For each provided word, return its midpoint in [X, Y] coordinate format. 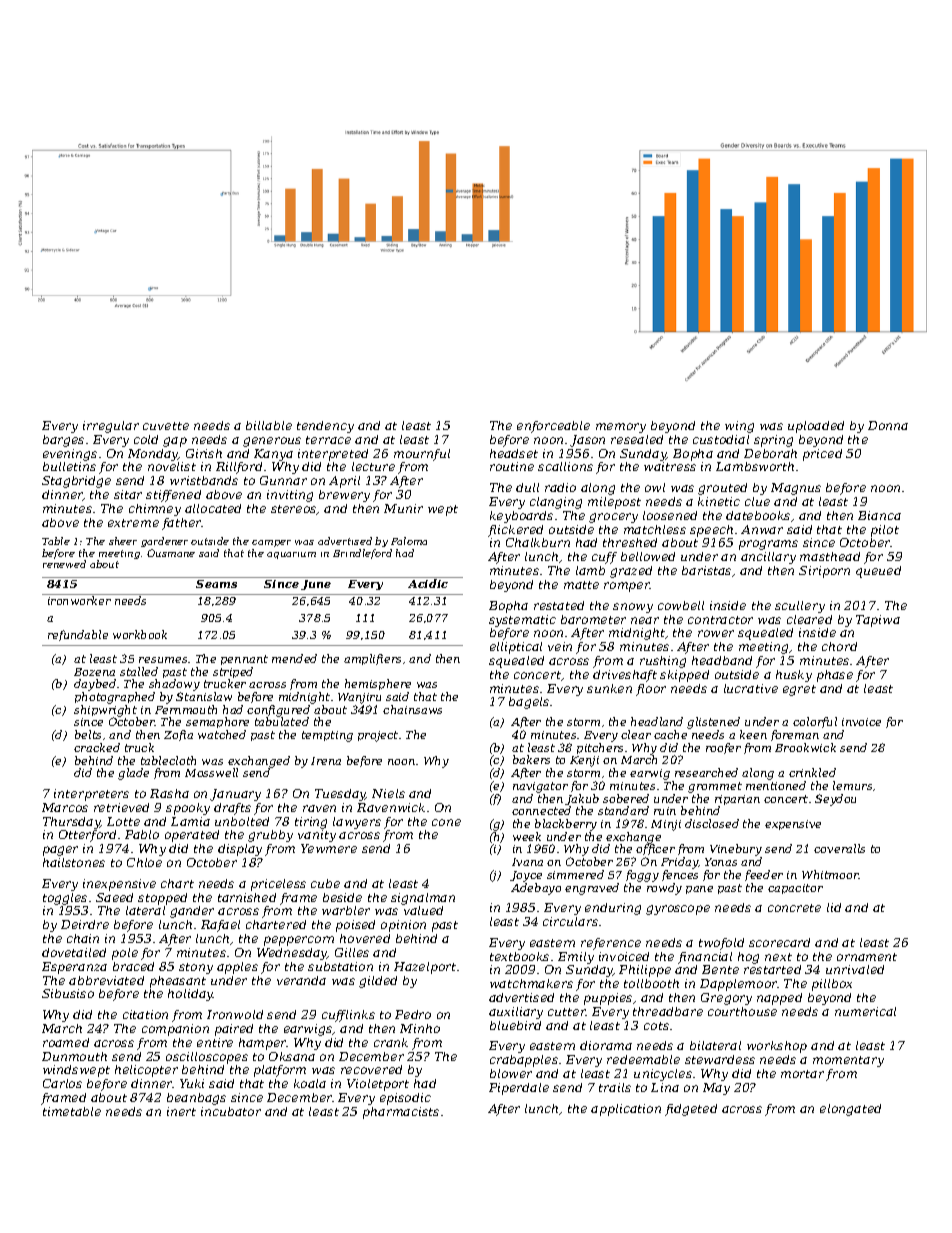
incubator [231, 1111]
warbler [346, 910]
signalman [423, 899]
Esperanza [74, 968]
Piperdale [519, 1089]
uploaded [816, 427]
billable [269, 425]
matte [581, 585]
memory [621, 428]
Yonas [721, 862]
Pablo [142, 834]
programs [768, 545]
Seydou [835, 800]
